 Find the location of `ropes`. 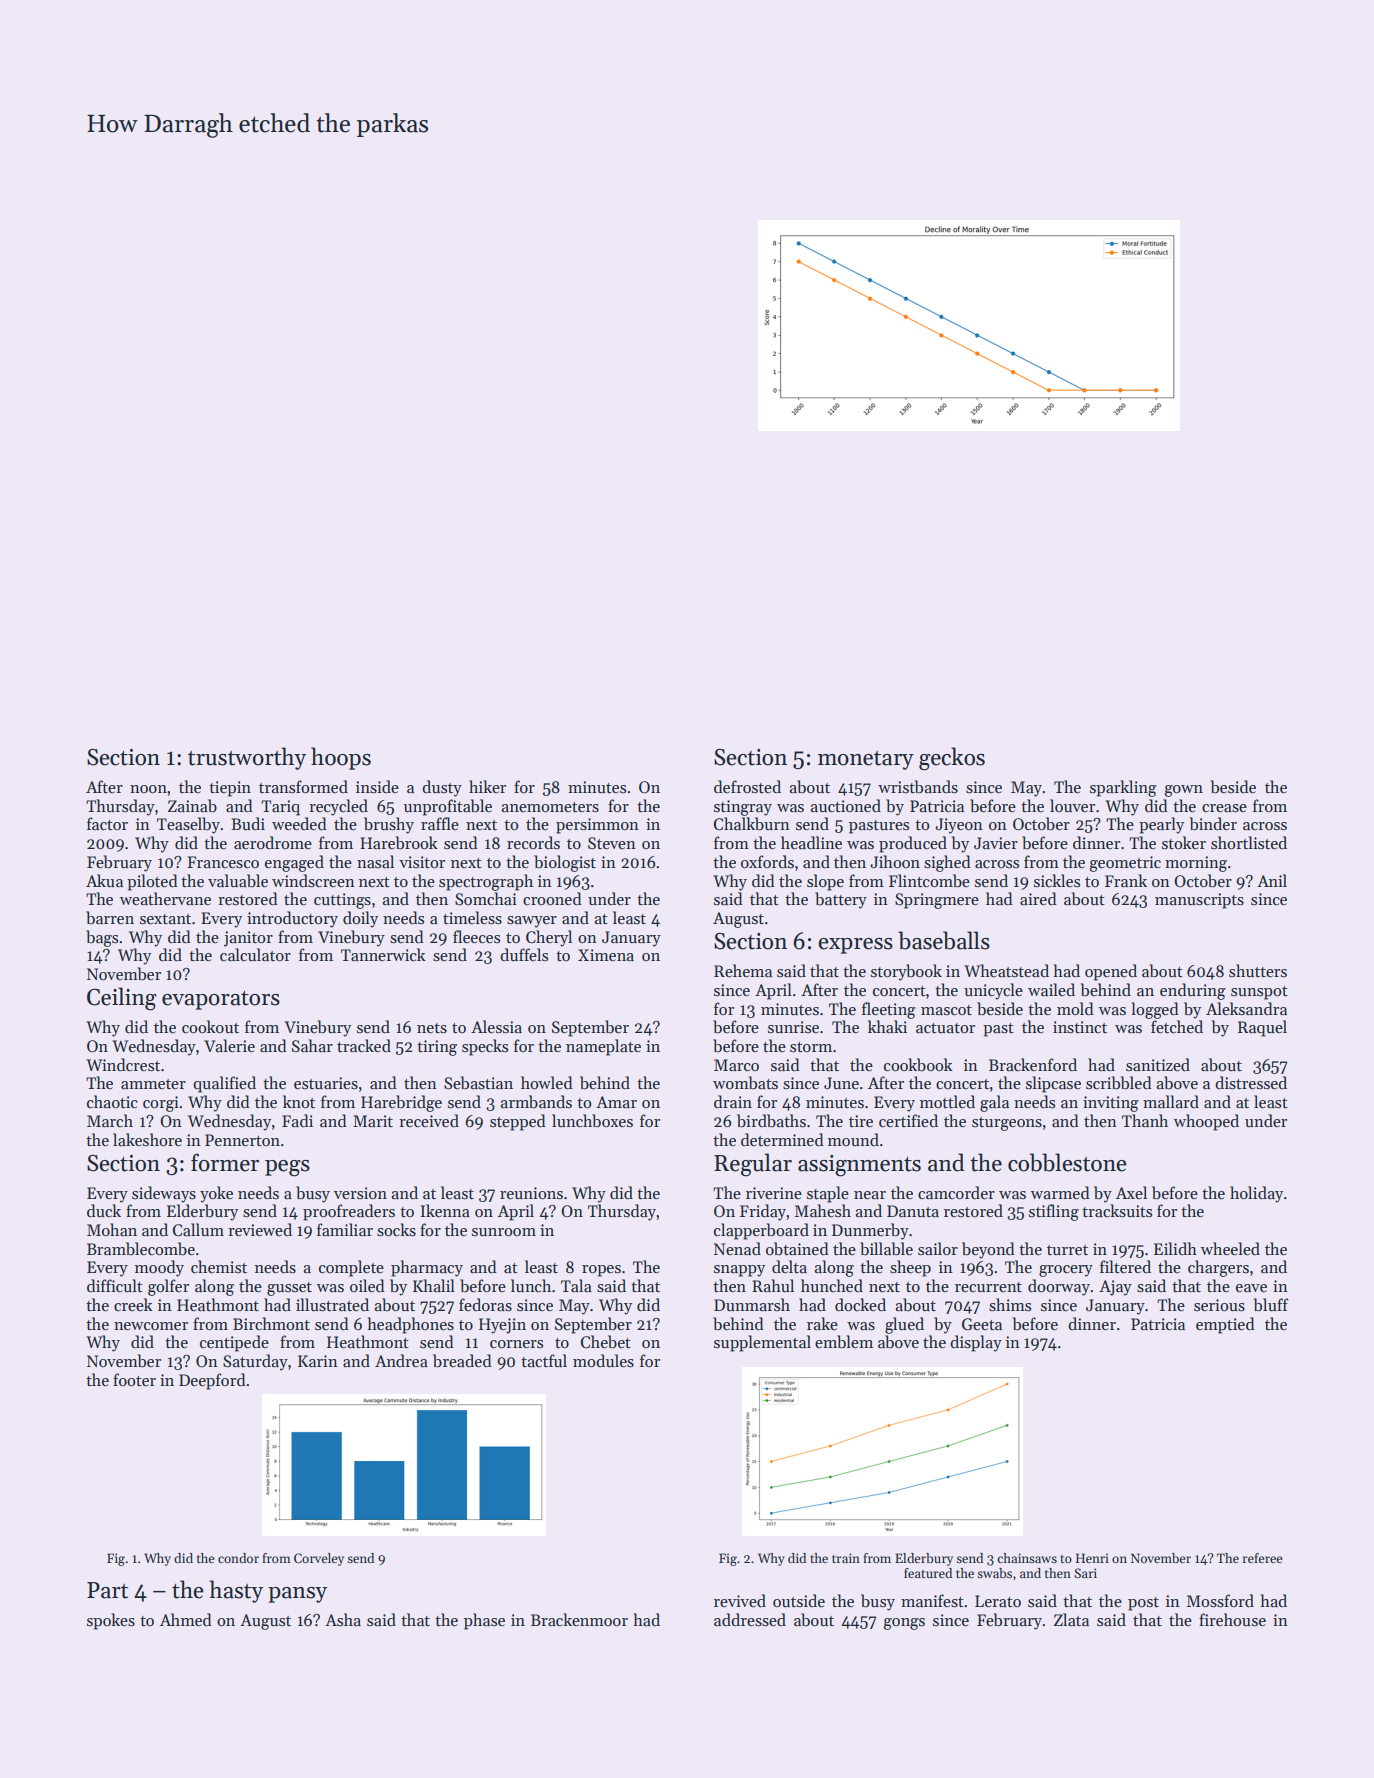

ropes is located at coordinates (601, 1271).
